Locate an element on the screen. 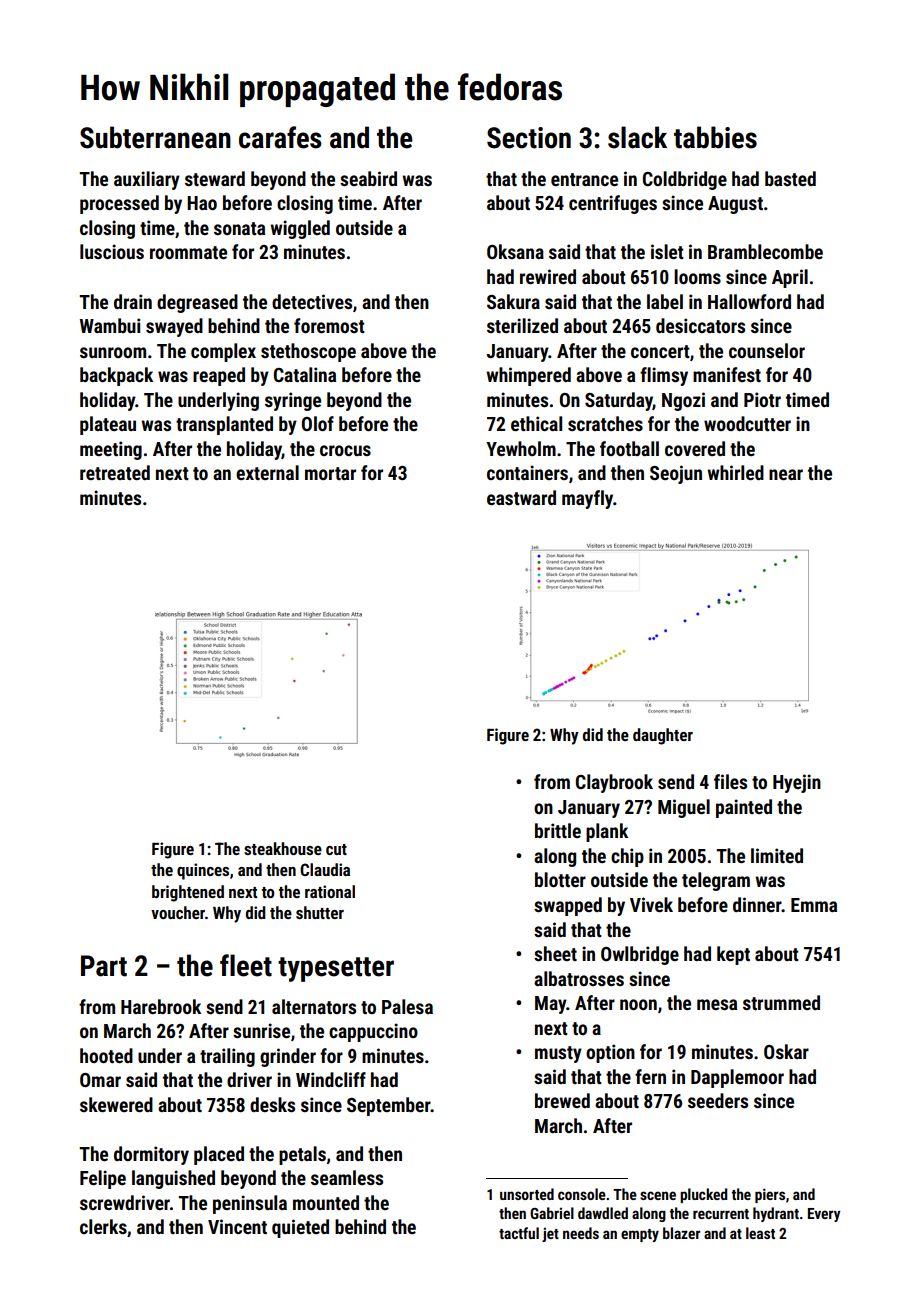  dinner is located at coordinates (757, 904).
